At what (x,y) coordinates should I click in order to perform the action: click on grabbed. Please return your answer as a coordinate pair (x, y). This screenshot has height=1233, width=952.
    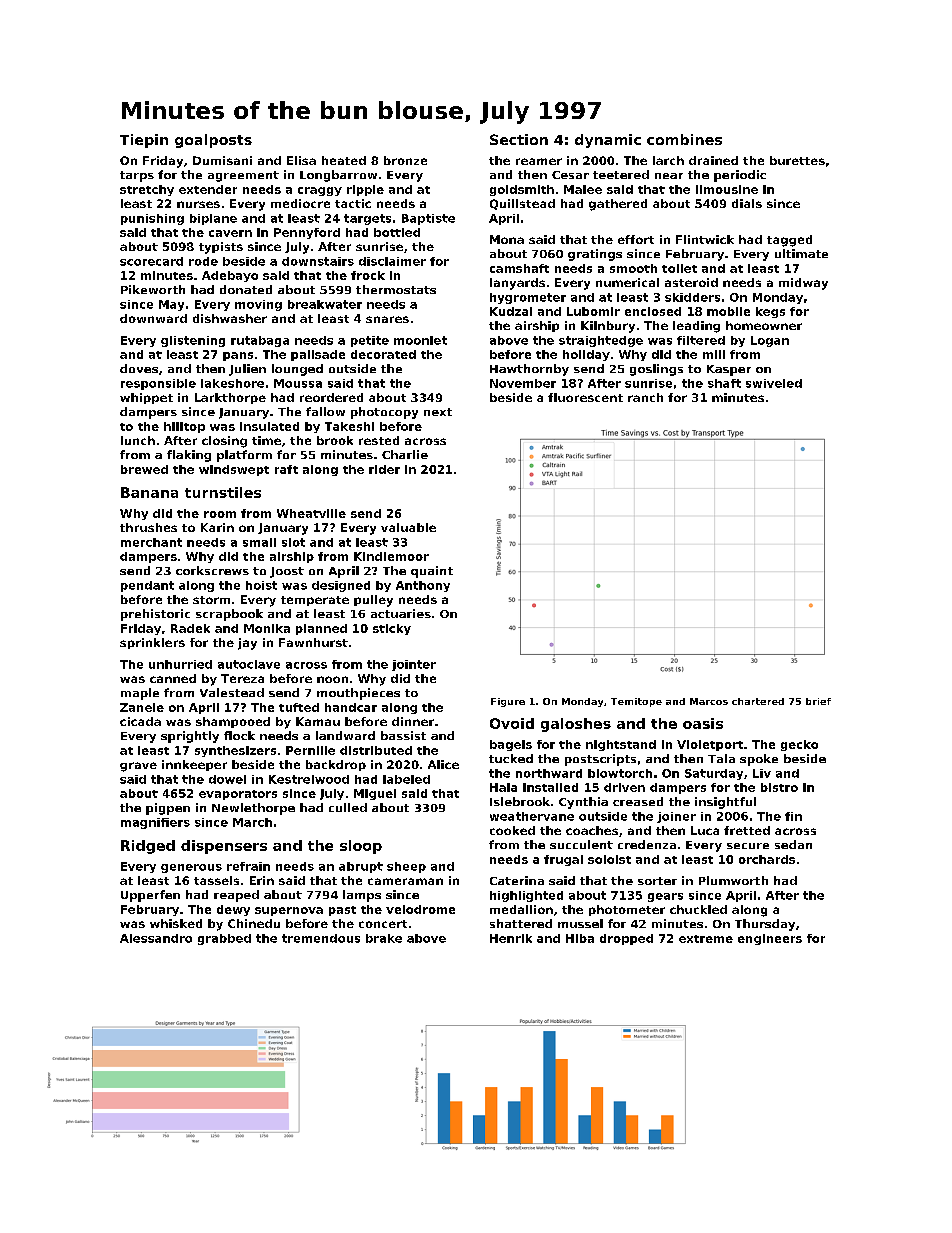
    Looking at the image, I should click on (224, 939).
